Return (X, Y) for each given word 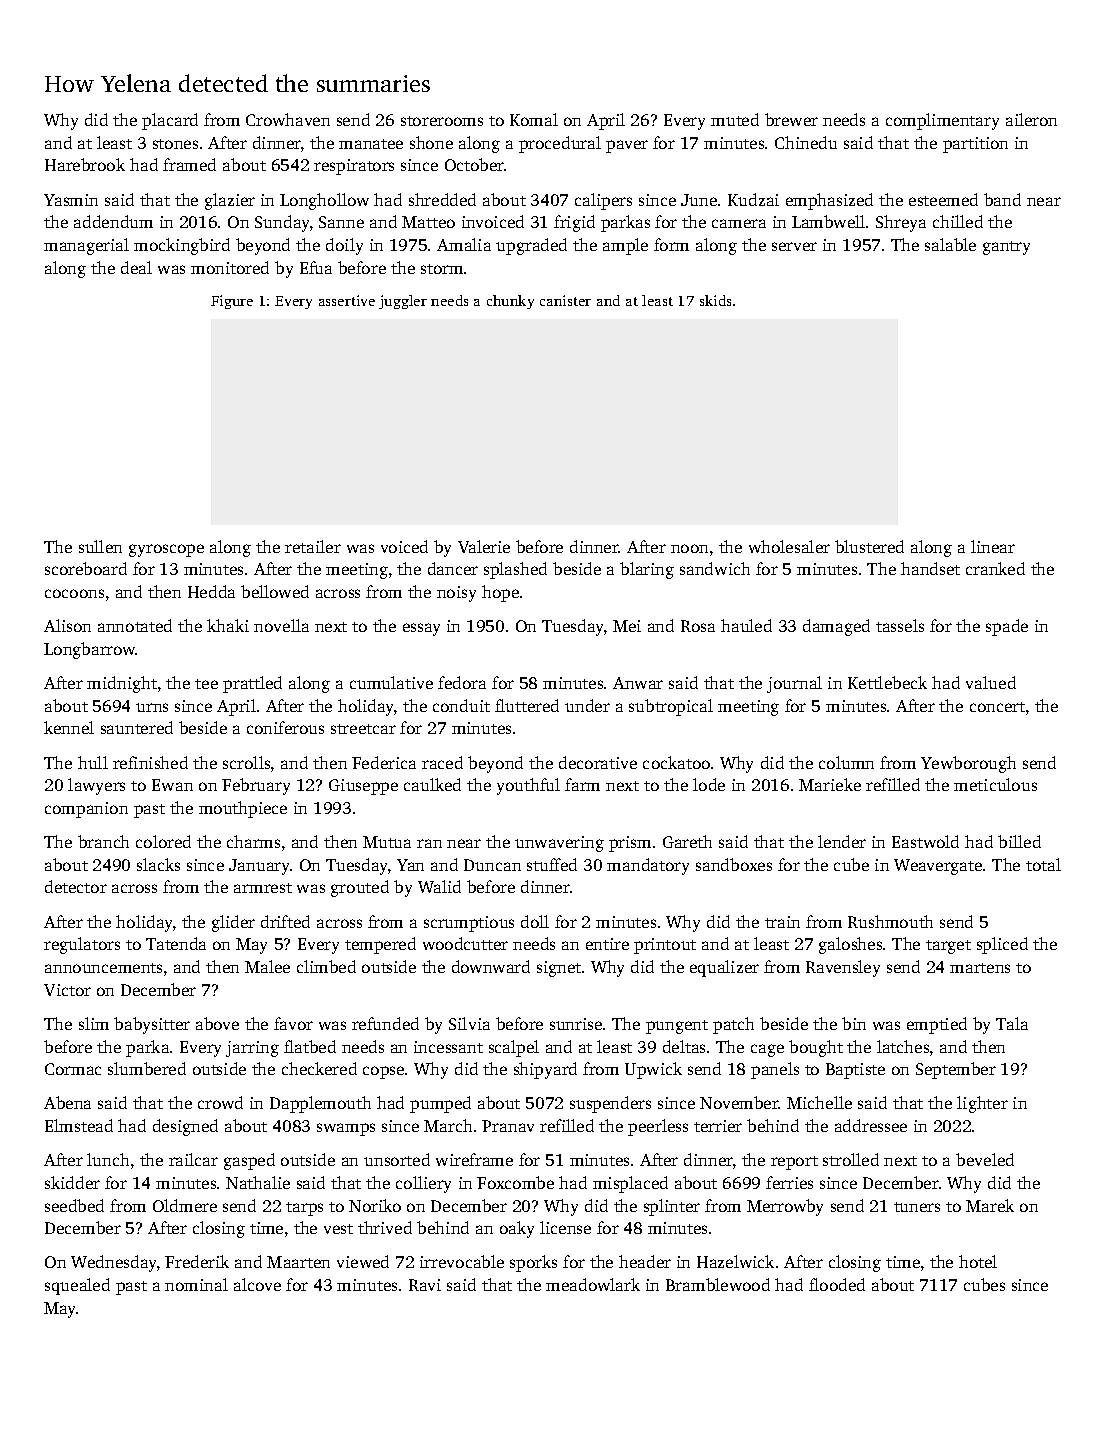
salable (950, 244)
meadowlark (593, 1284)
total (1043, 864)
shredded (442, 199)
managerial (86, 246)
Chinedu (806, 142)
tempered (380, 945)
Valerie (484, 546)
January (259, 867)
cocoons (74, 593)
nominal (196, 1284)
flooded (837, 1284)
